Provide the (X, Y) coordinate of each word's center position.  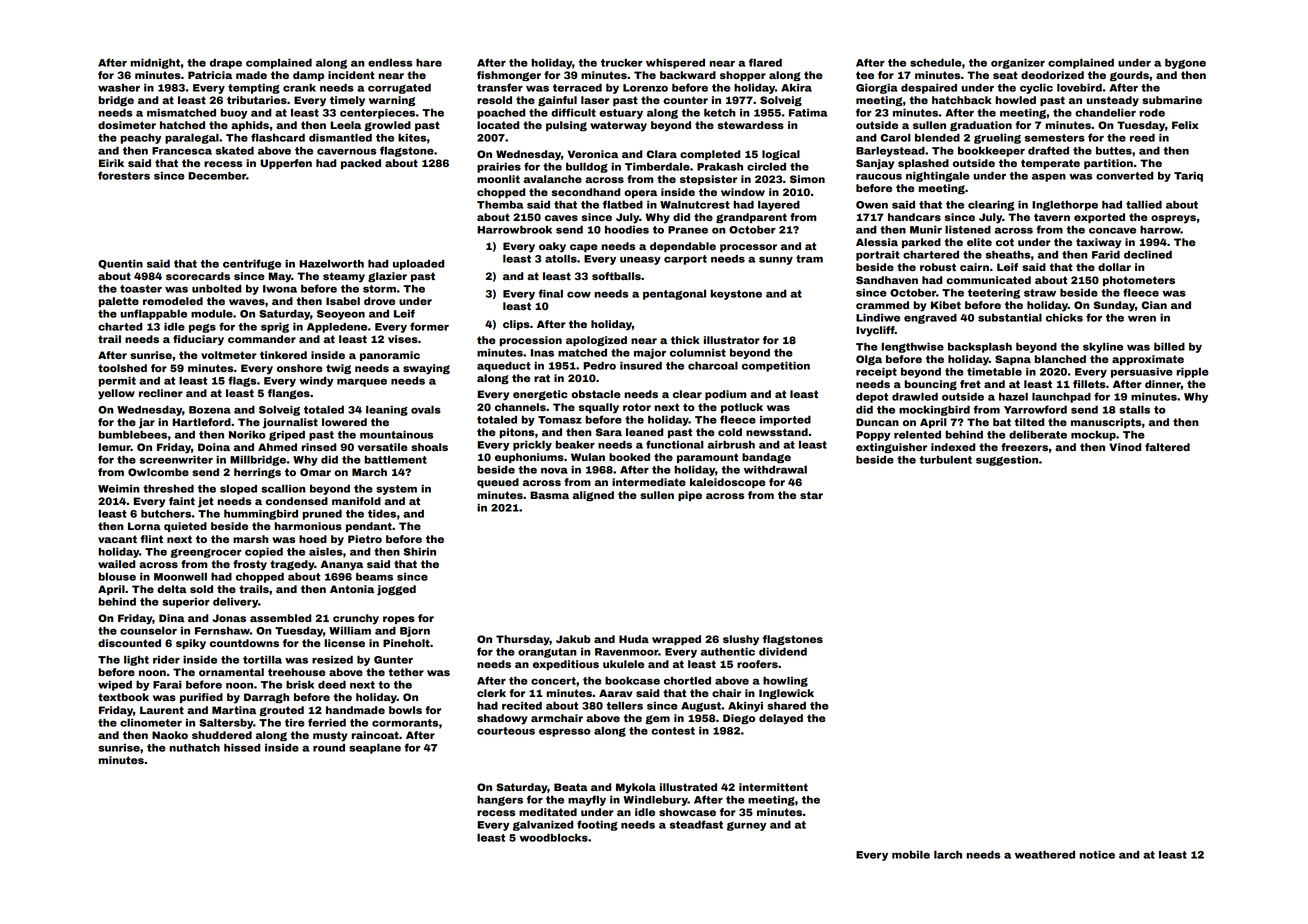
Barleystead (890, 151)
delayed (781, 719)
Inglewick (786, 694)
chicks (1064, 317)
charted (120, 326)
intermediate (649, 482)
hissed (242, 747)
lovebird (1079, 87)
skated (235, 150)
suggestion (1007, 461)
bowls (405, 710)
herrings (257, 473)
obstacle (596, 394)
